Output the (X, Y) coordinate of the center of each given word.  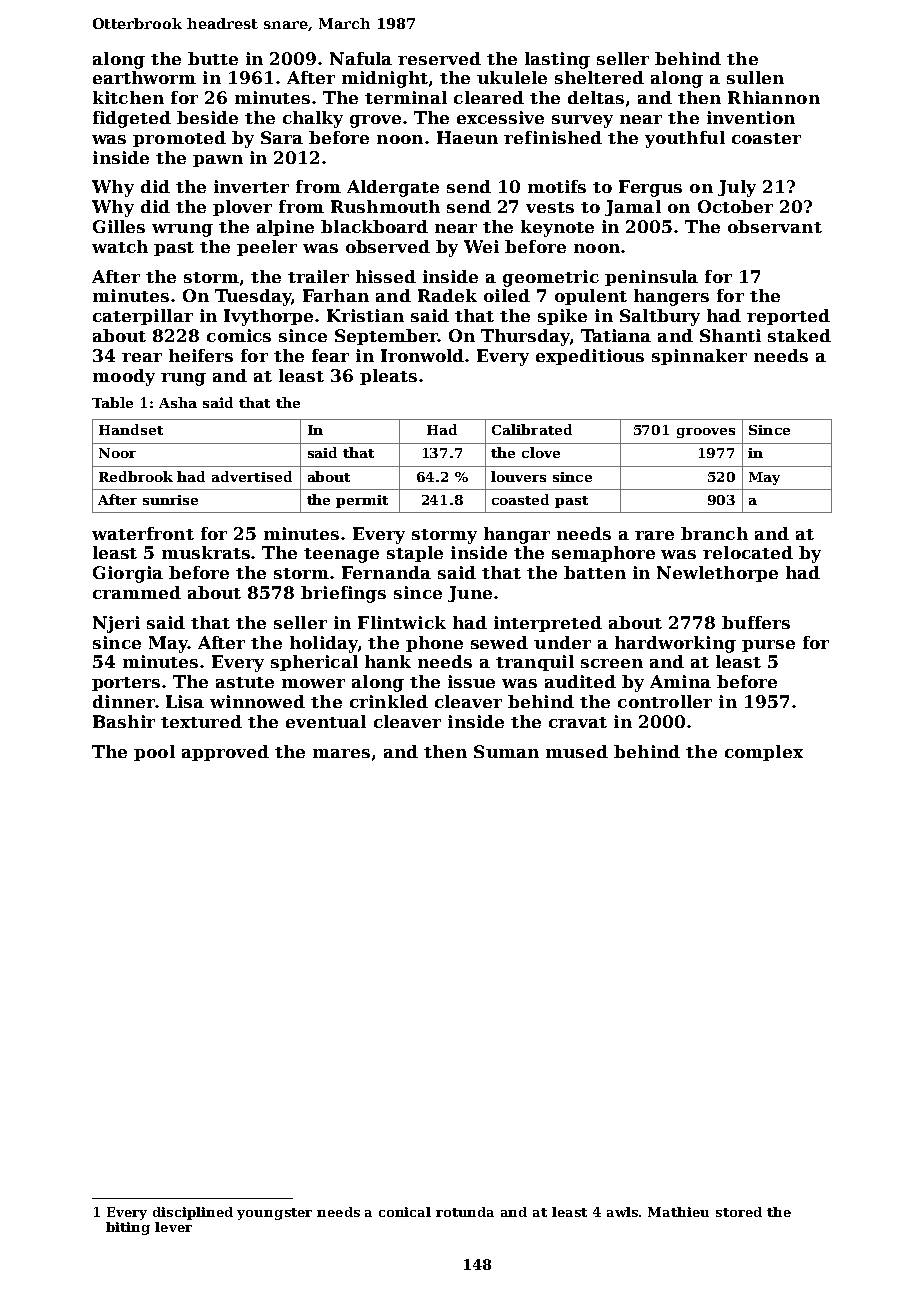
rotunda (465, 1212)
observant (775, 226)
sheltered (599, 77)
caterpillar (143, 317)
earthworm (144, 77)
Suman (506, 751)
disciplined (193, 1213)
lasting (557, 60)
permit (362, 501)
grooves (706, 433)
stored (739, 1212)
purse (768, 646)
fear (330, 355)
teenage (341, 555)
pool (154, 753)
